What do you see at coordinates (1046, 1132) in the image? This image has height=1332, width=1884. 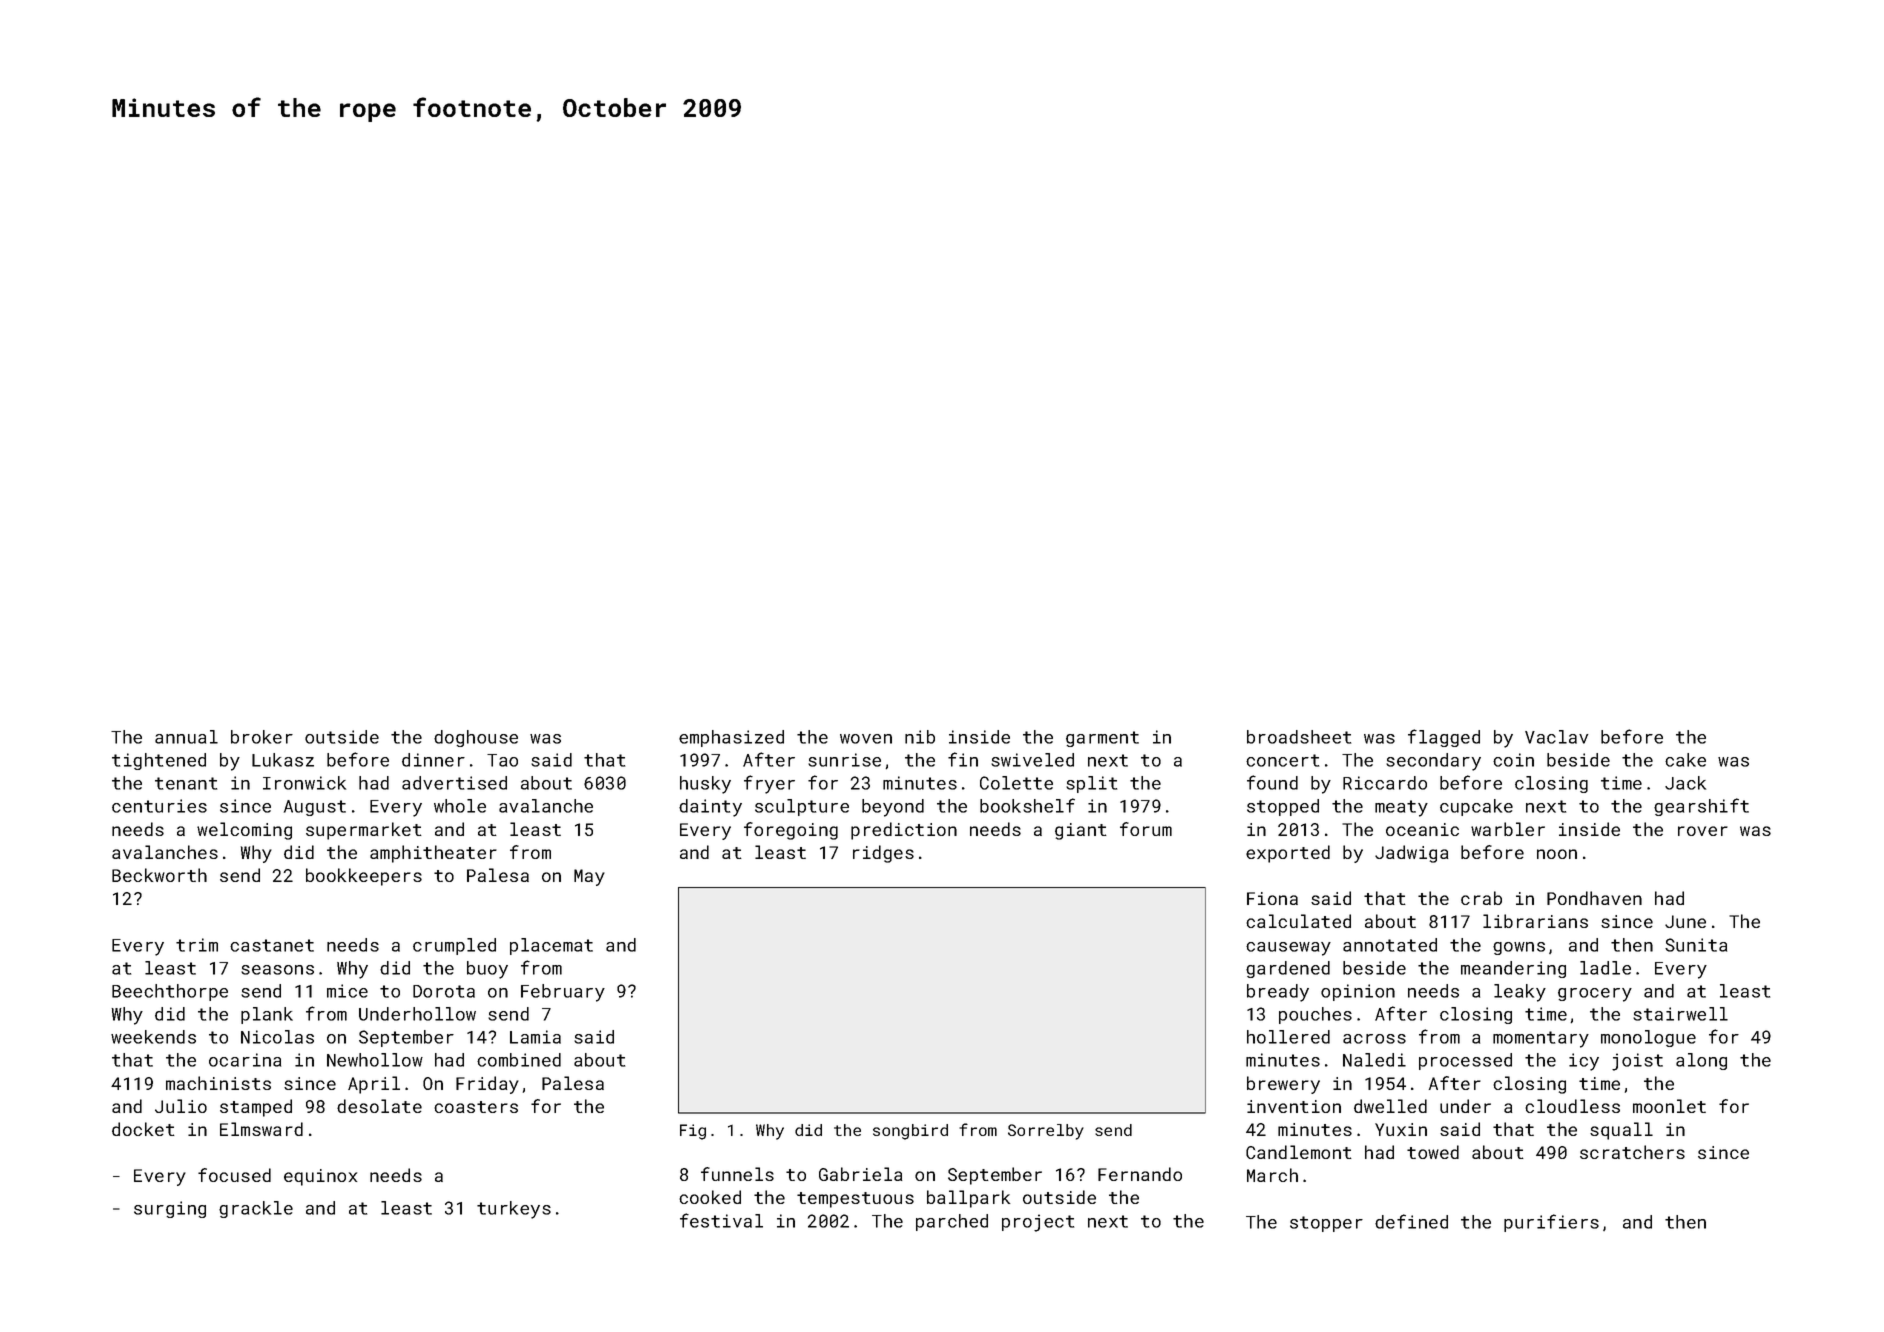 I see `Sorrelby` at bounding box center [1046, 1132].
